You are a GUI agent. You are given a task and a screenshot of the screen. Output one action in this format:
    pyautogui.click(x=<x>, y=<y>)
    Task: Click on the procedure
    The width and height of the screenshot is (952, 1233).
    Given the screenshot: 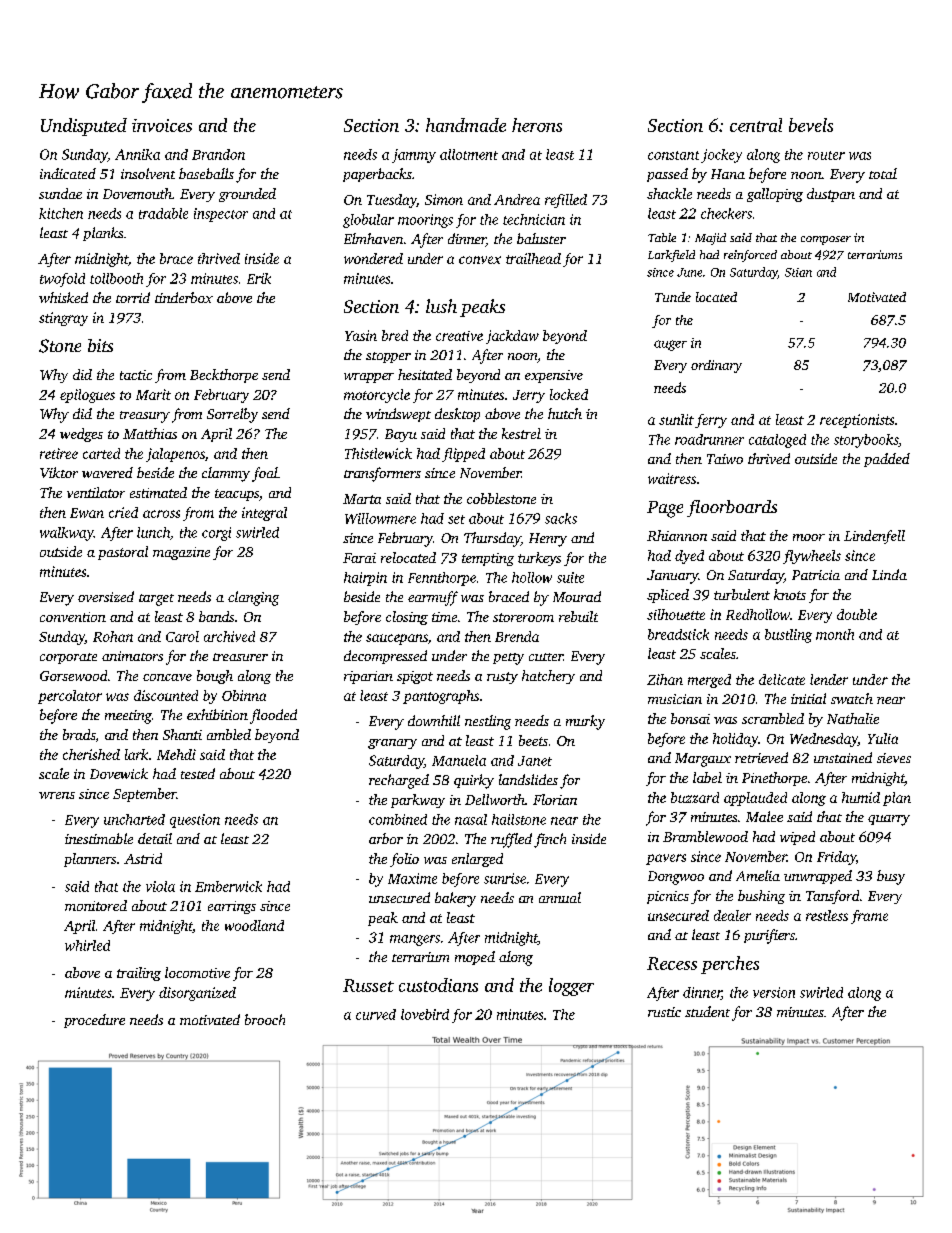 What is the action you would take?
    pyautogui.click(x=94, y=1021)
